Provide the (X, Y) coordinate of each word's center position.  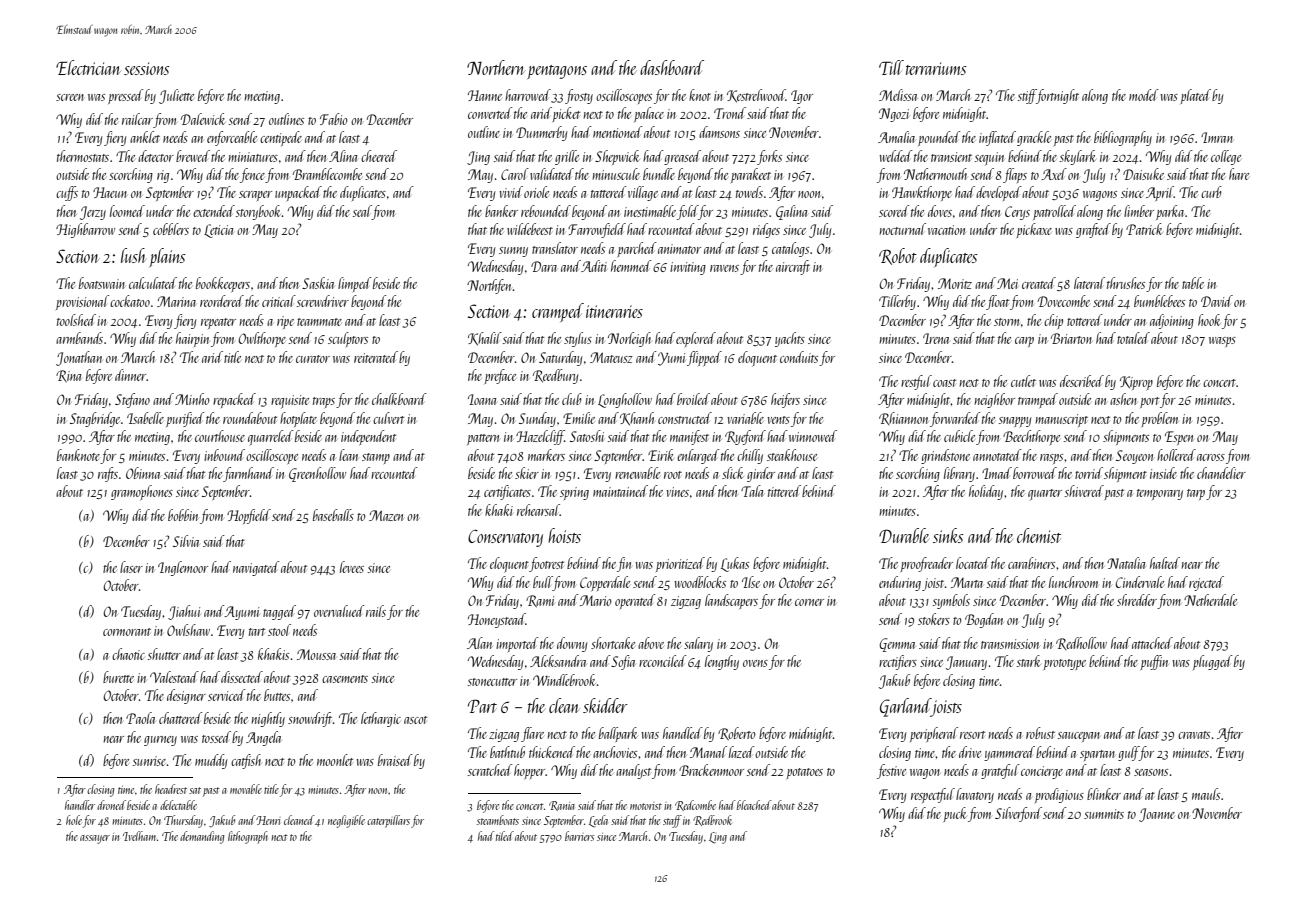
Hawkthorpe (922, 193)
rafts (108, 474)
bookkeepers (223, 284)
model (1144, 95)
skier (527, 473)
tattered (609, 192)
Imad (997, 473)
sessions (147, 68)
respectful (933, 795)
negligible (346, 821)
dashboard (672, 67)
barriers (579, 836)
